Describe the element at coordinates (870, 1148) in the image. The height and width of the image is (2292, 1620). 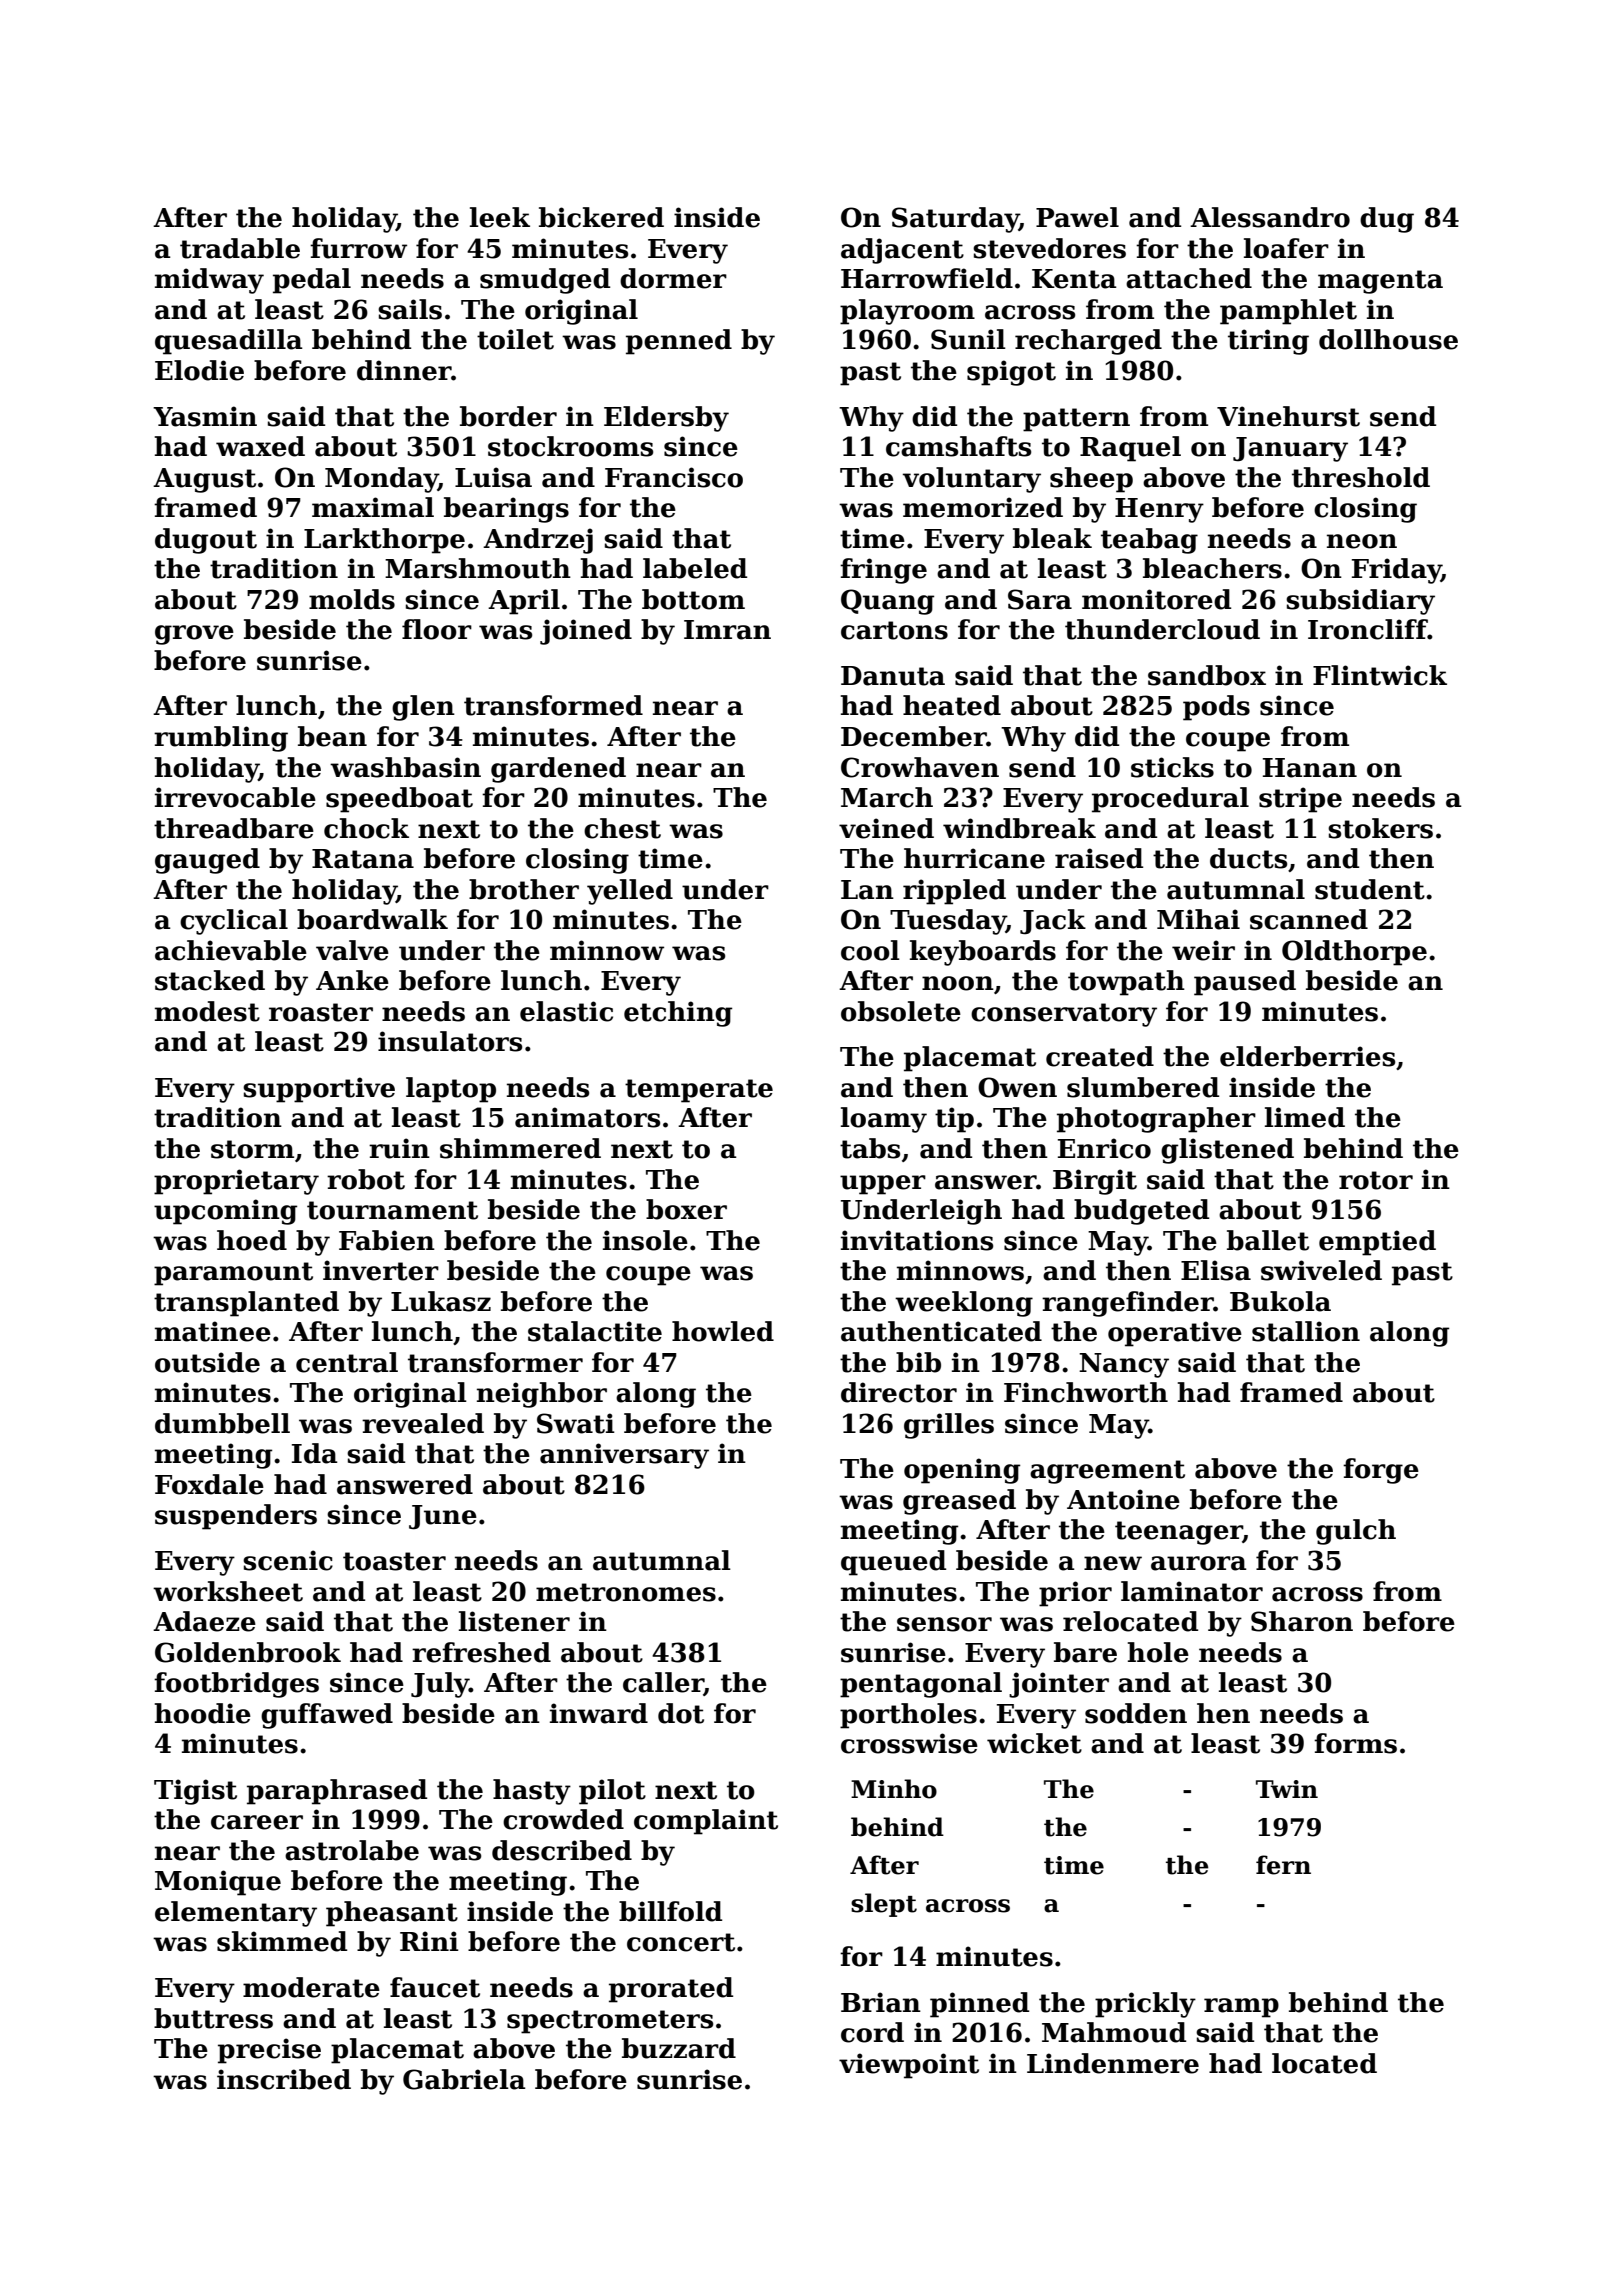
I see `tabs` at that location.
